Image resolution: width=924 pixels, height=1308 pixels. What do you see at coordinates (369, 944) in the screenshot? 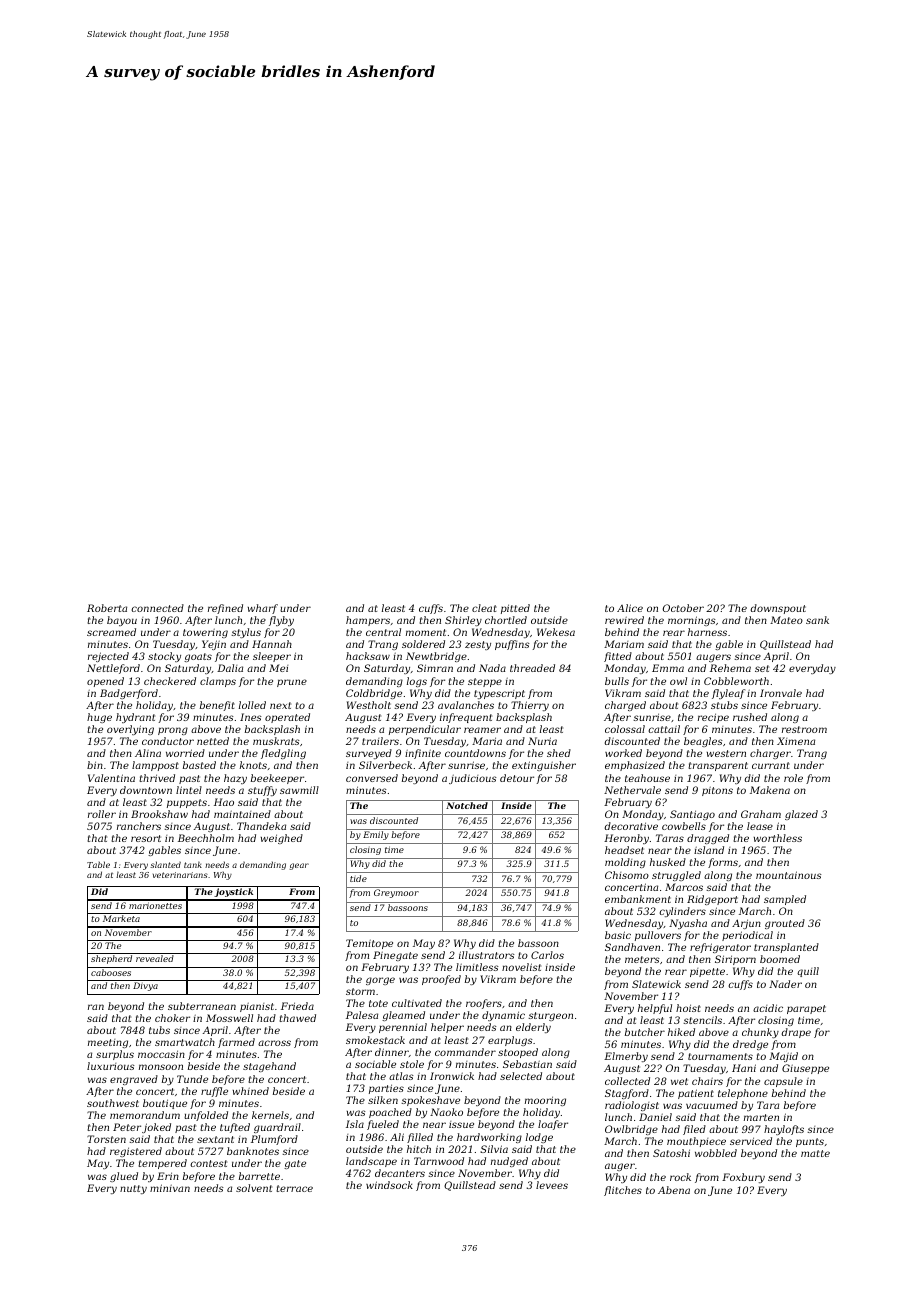
I see `Temitope` at bounding box center [369, 944].
